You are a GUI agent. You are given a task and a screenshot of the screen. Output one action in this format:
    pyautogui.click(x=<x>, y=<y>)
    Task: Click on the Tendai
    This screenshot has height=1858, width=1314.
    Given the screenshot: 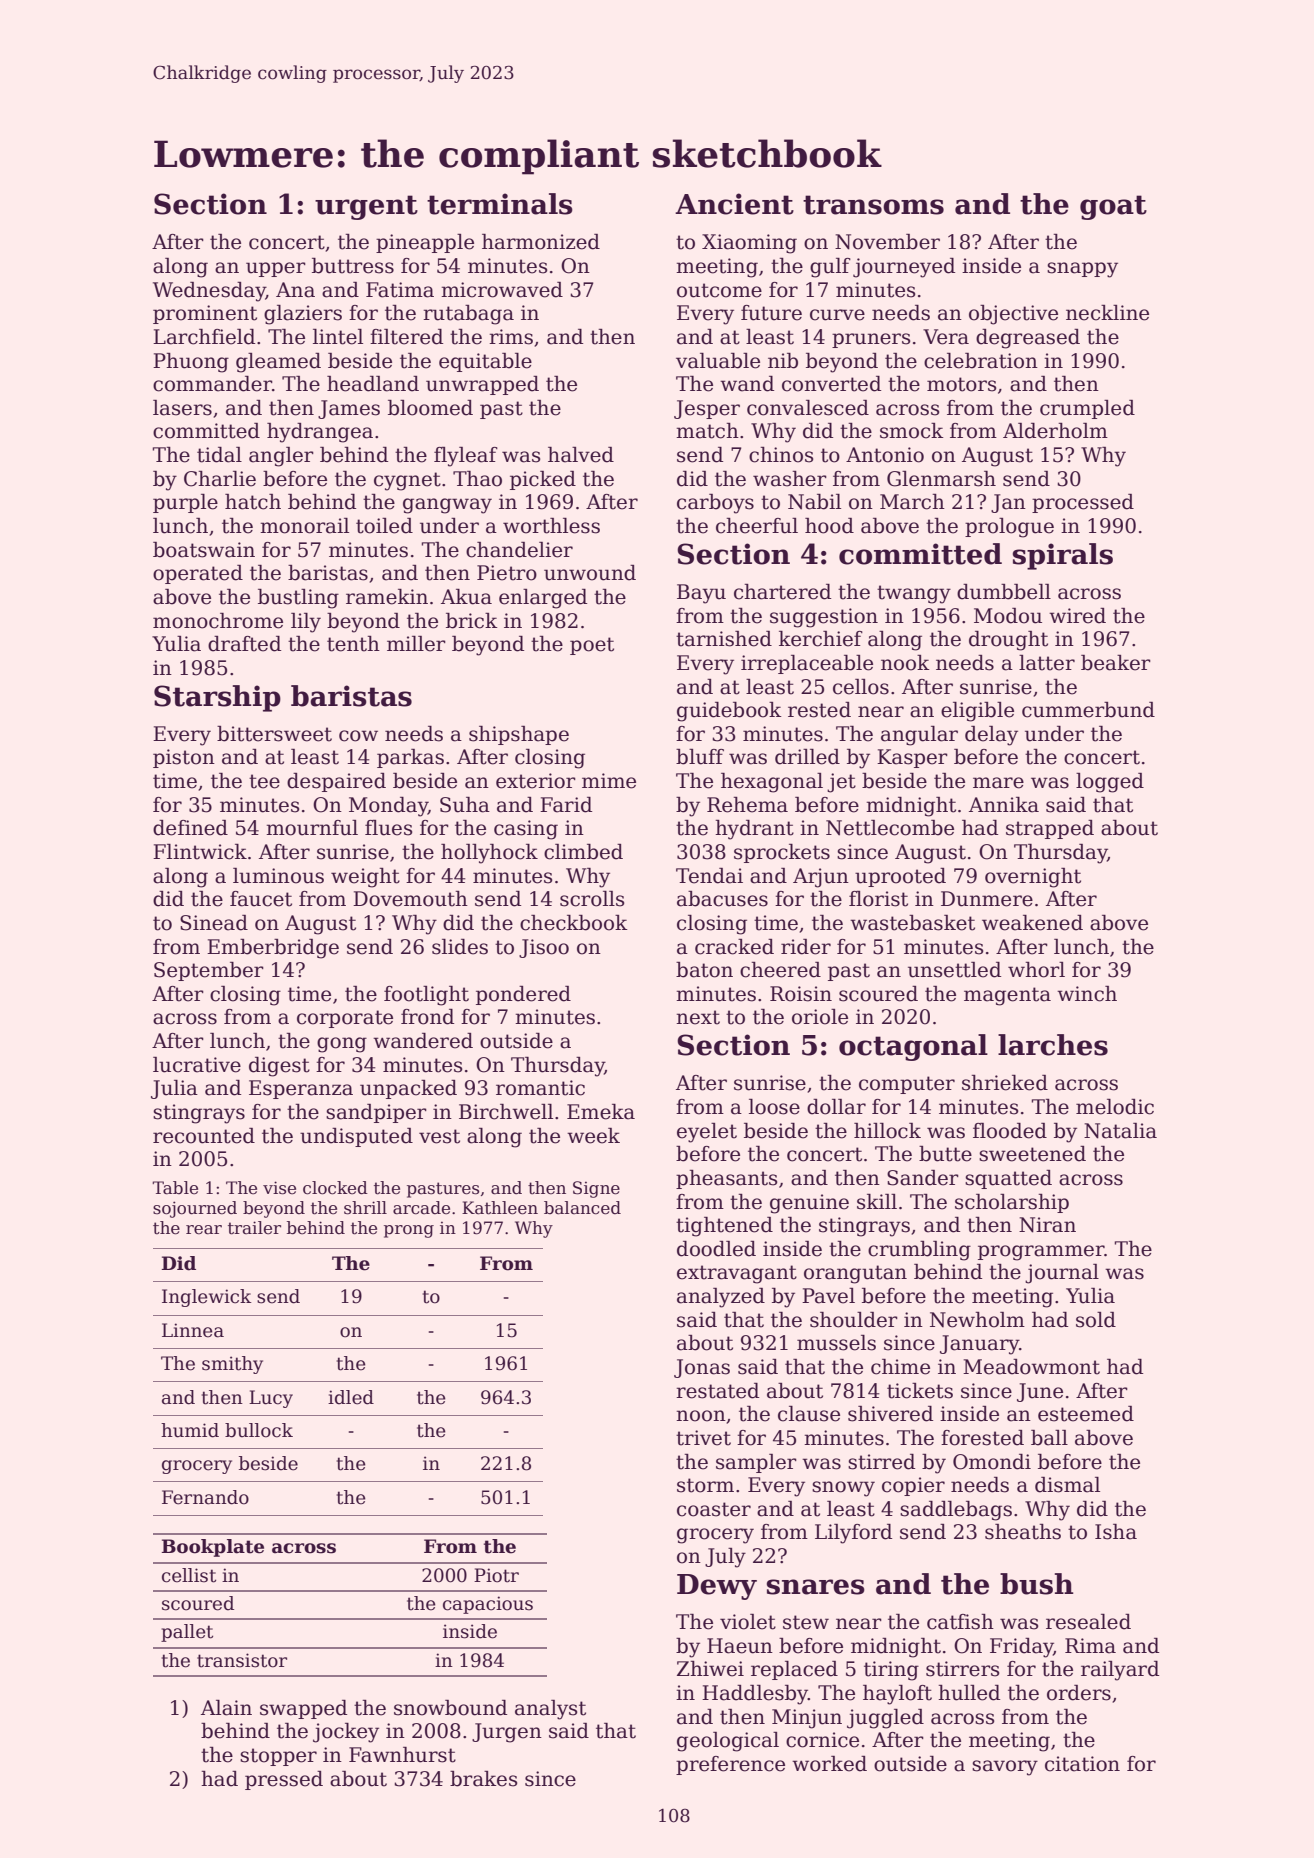 What is the action you would take?
    pyautogui.click(x=709, y=876)
